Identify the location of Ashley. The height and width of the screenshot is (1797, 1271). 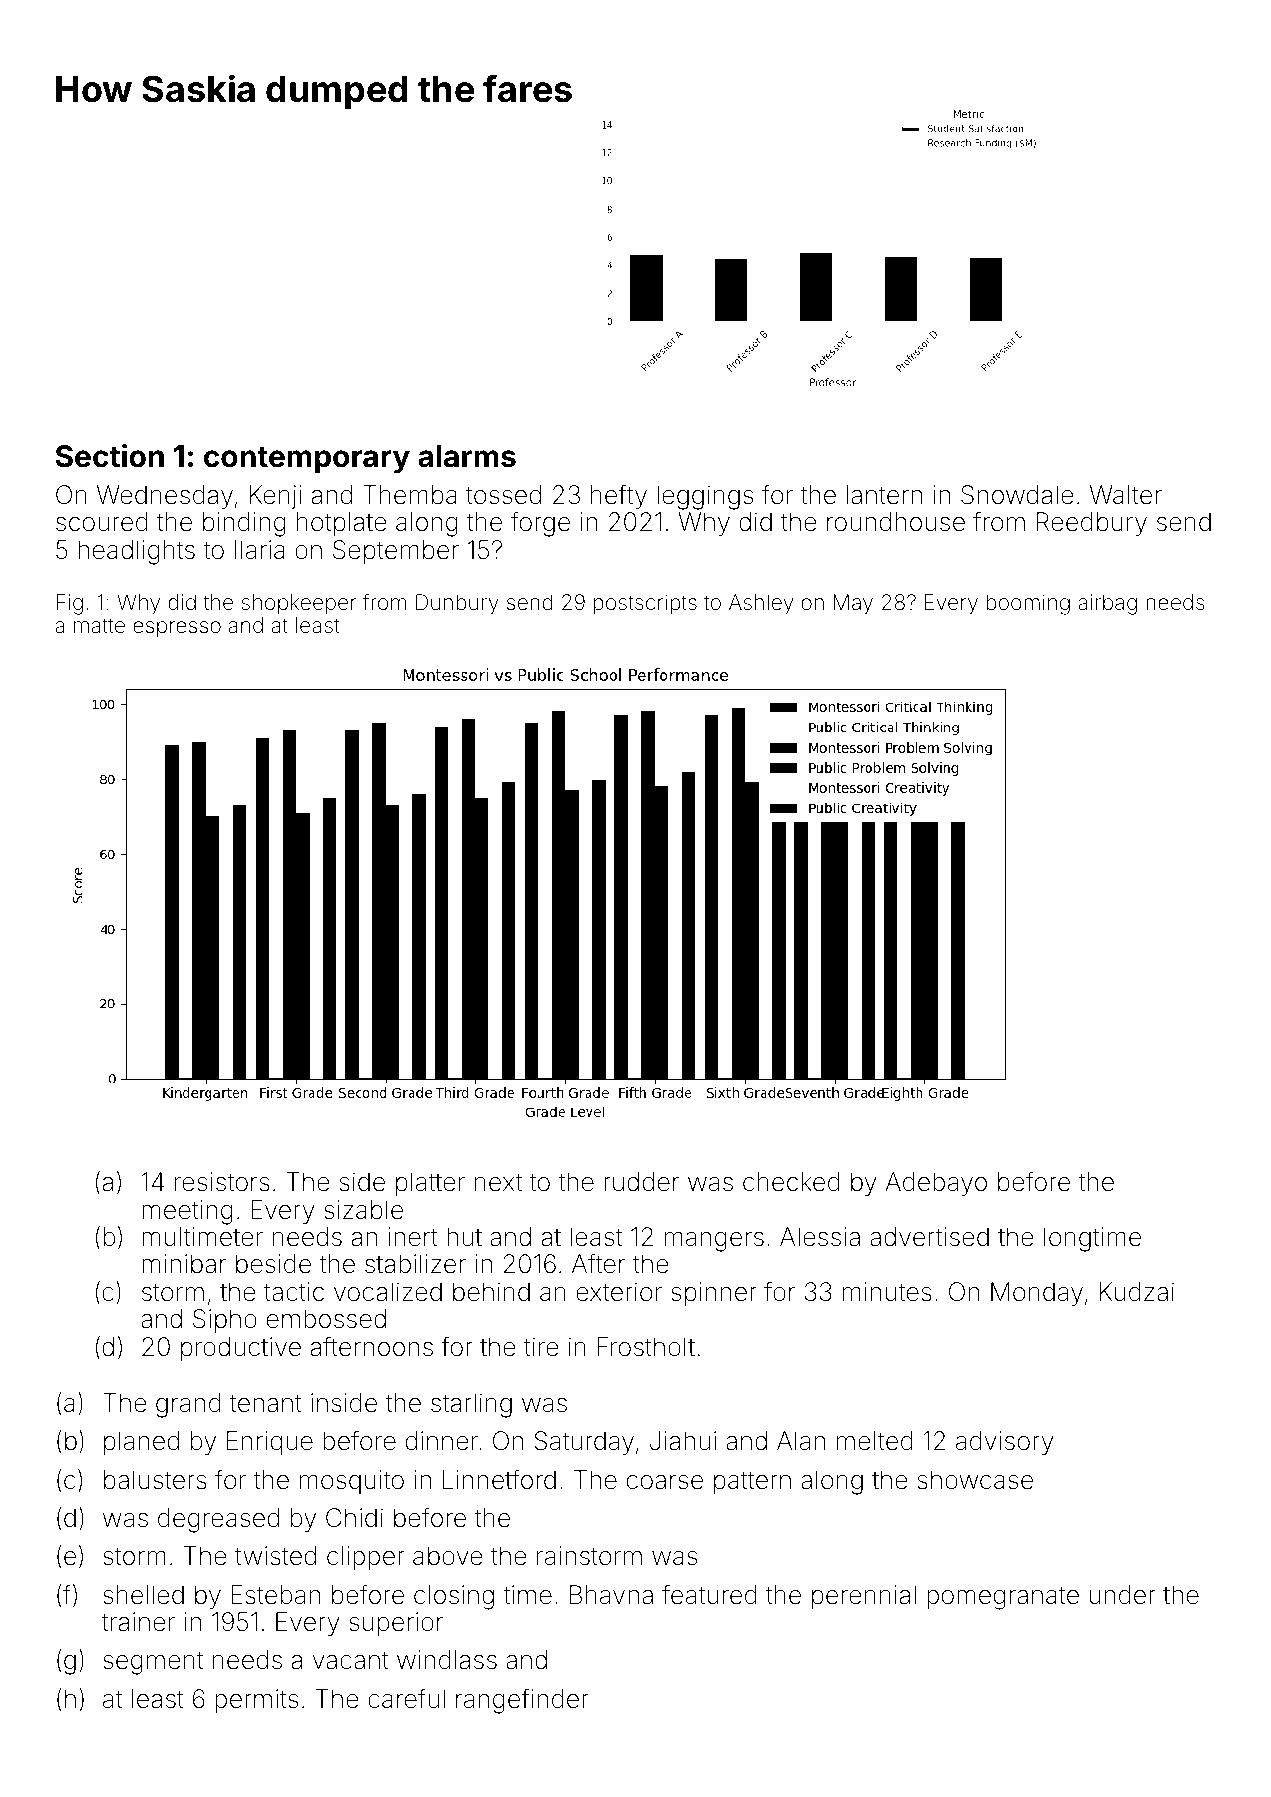
(761, 604).
